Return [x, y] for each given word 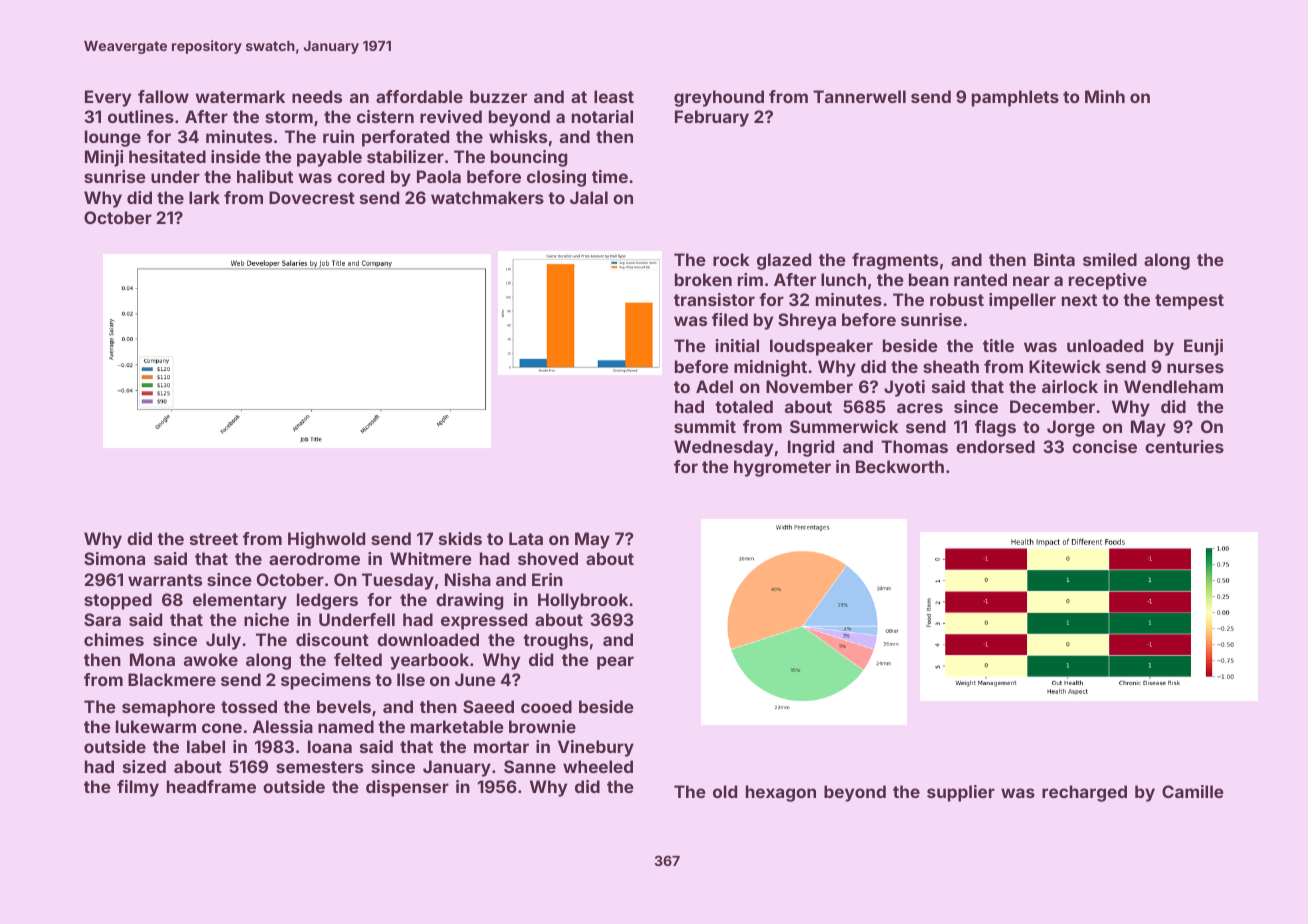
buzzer [498, 96]
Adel [714, 386]
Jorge [1071, 428]
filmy [138, 788]
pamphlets [1015, 98]
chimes [114, 639]
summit [705, 426]
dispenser [407, 788]
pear [615, 663]
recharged [1084, 793]
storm [289, 117]
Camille [1193, 791]
